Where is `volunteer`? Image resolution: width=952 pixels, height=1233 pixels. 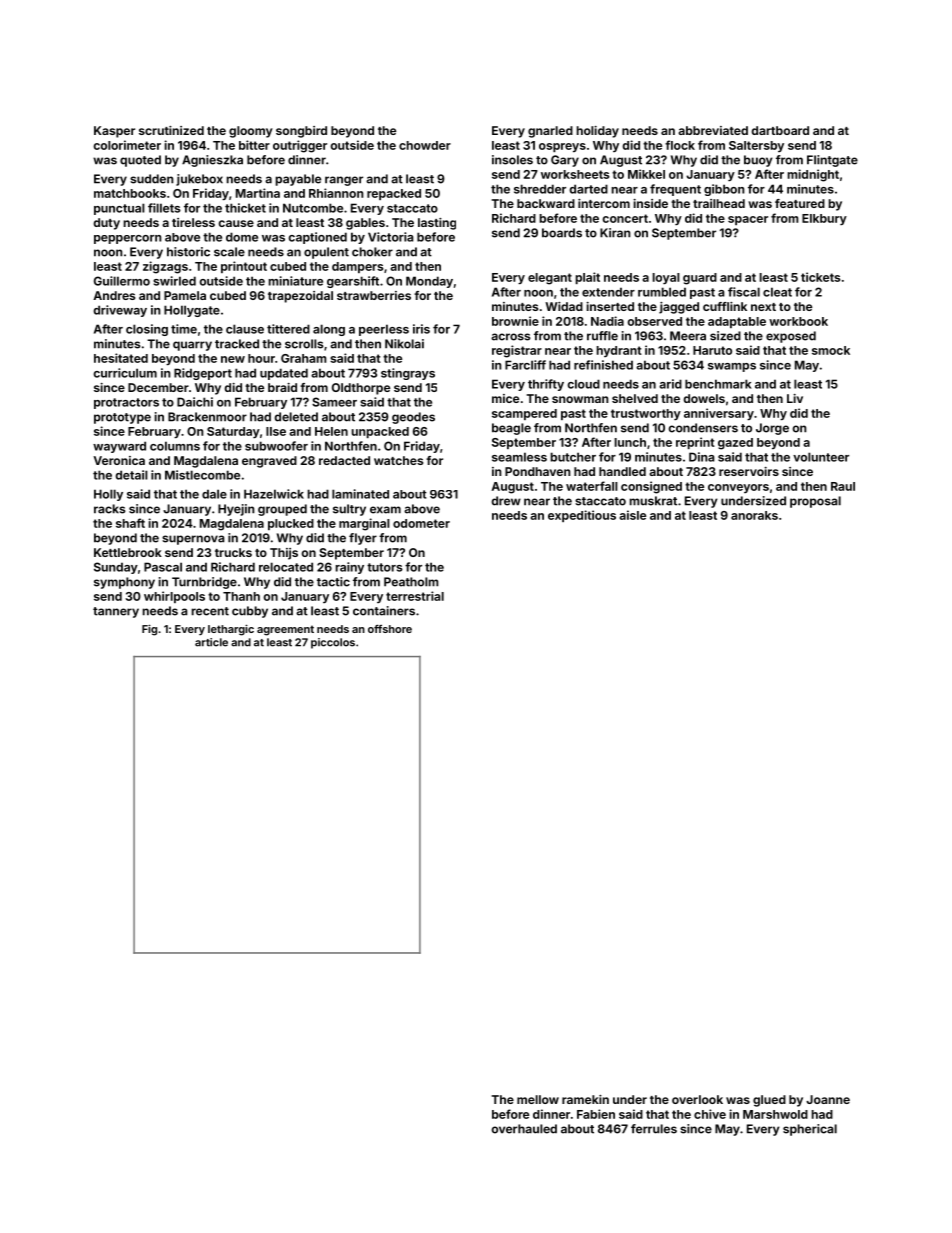
volunteer is located at coordinates (821, 457).
